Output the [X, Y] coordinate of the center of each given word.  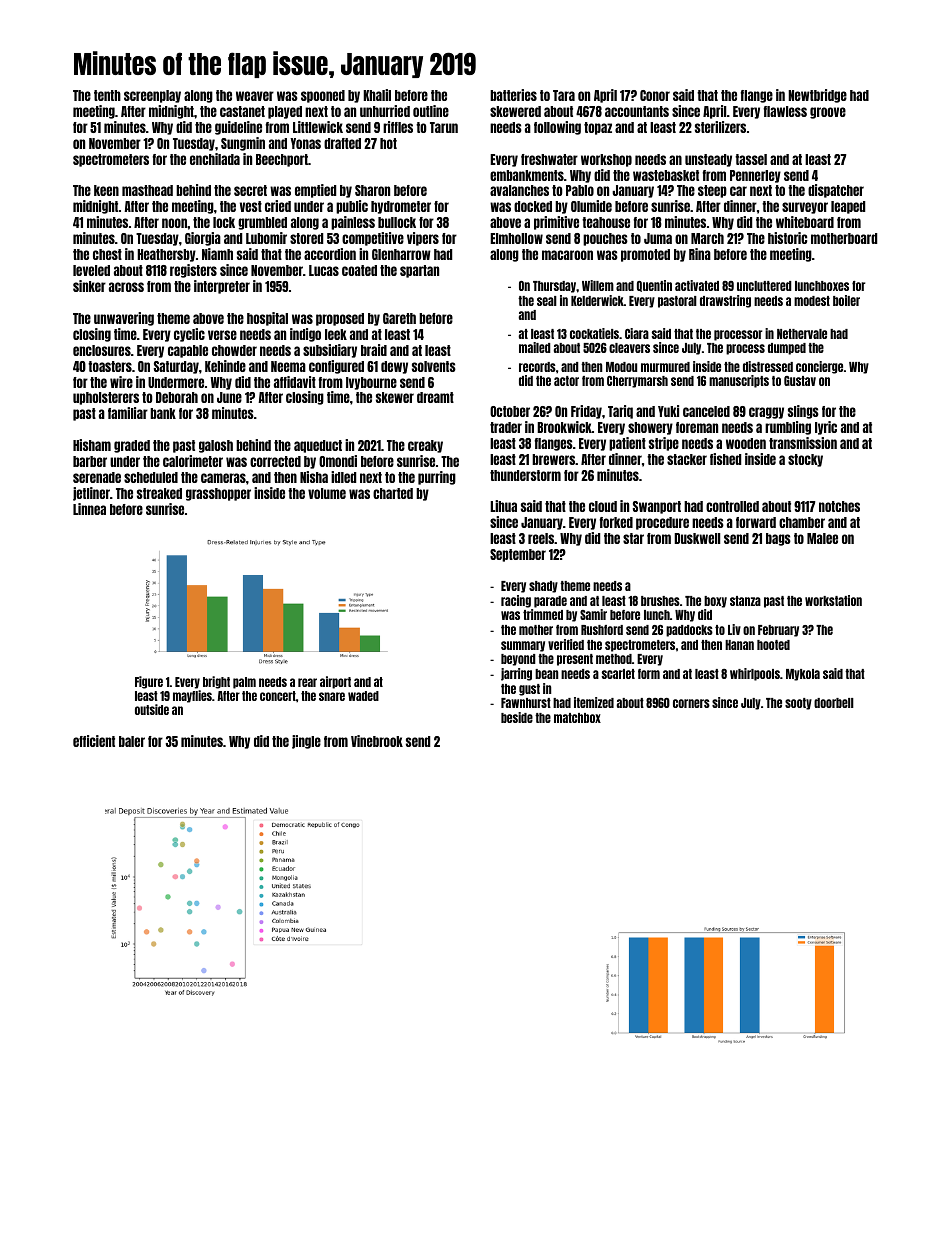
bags [778, 539]
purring [437, 478]
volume [327, 493]
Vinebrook [377, 741]
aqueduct [318, 446]
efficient [94, 741]
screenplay [152, 96]
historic [787, 238]
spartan [419, 271]
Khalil [377, 95]
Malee [822, 538]
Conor [655, 95]
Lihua [503, 506]
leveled [91, 270]
